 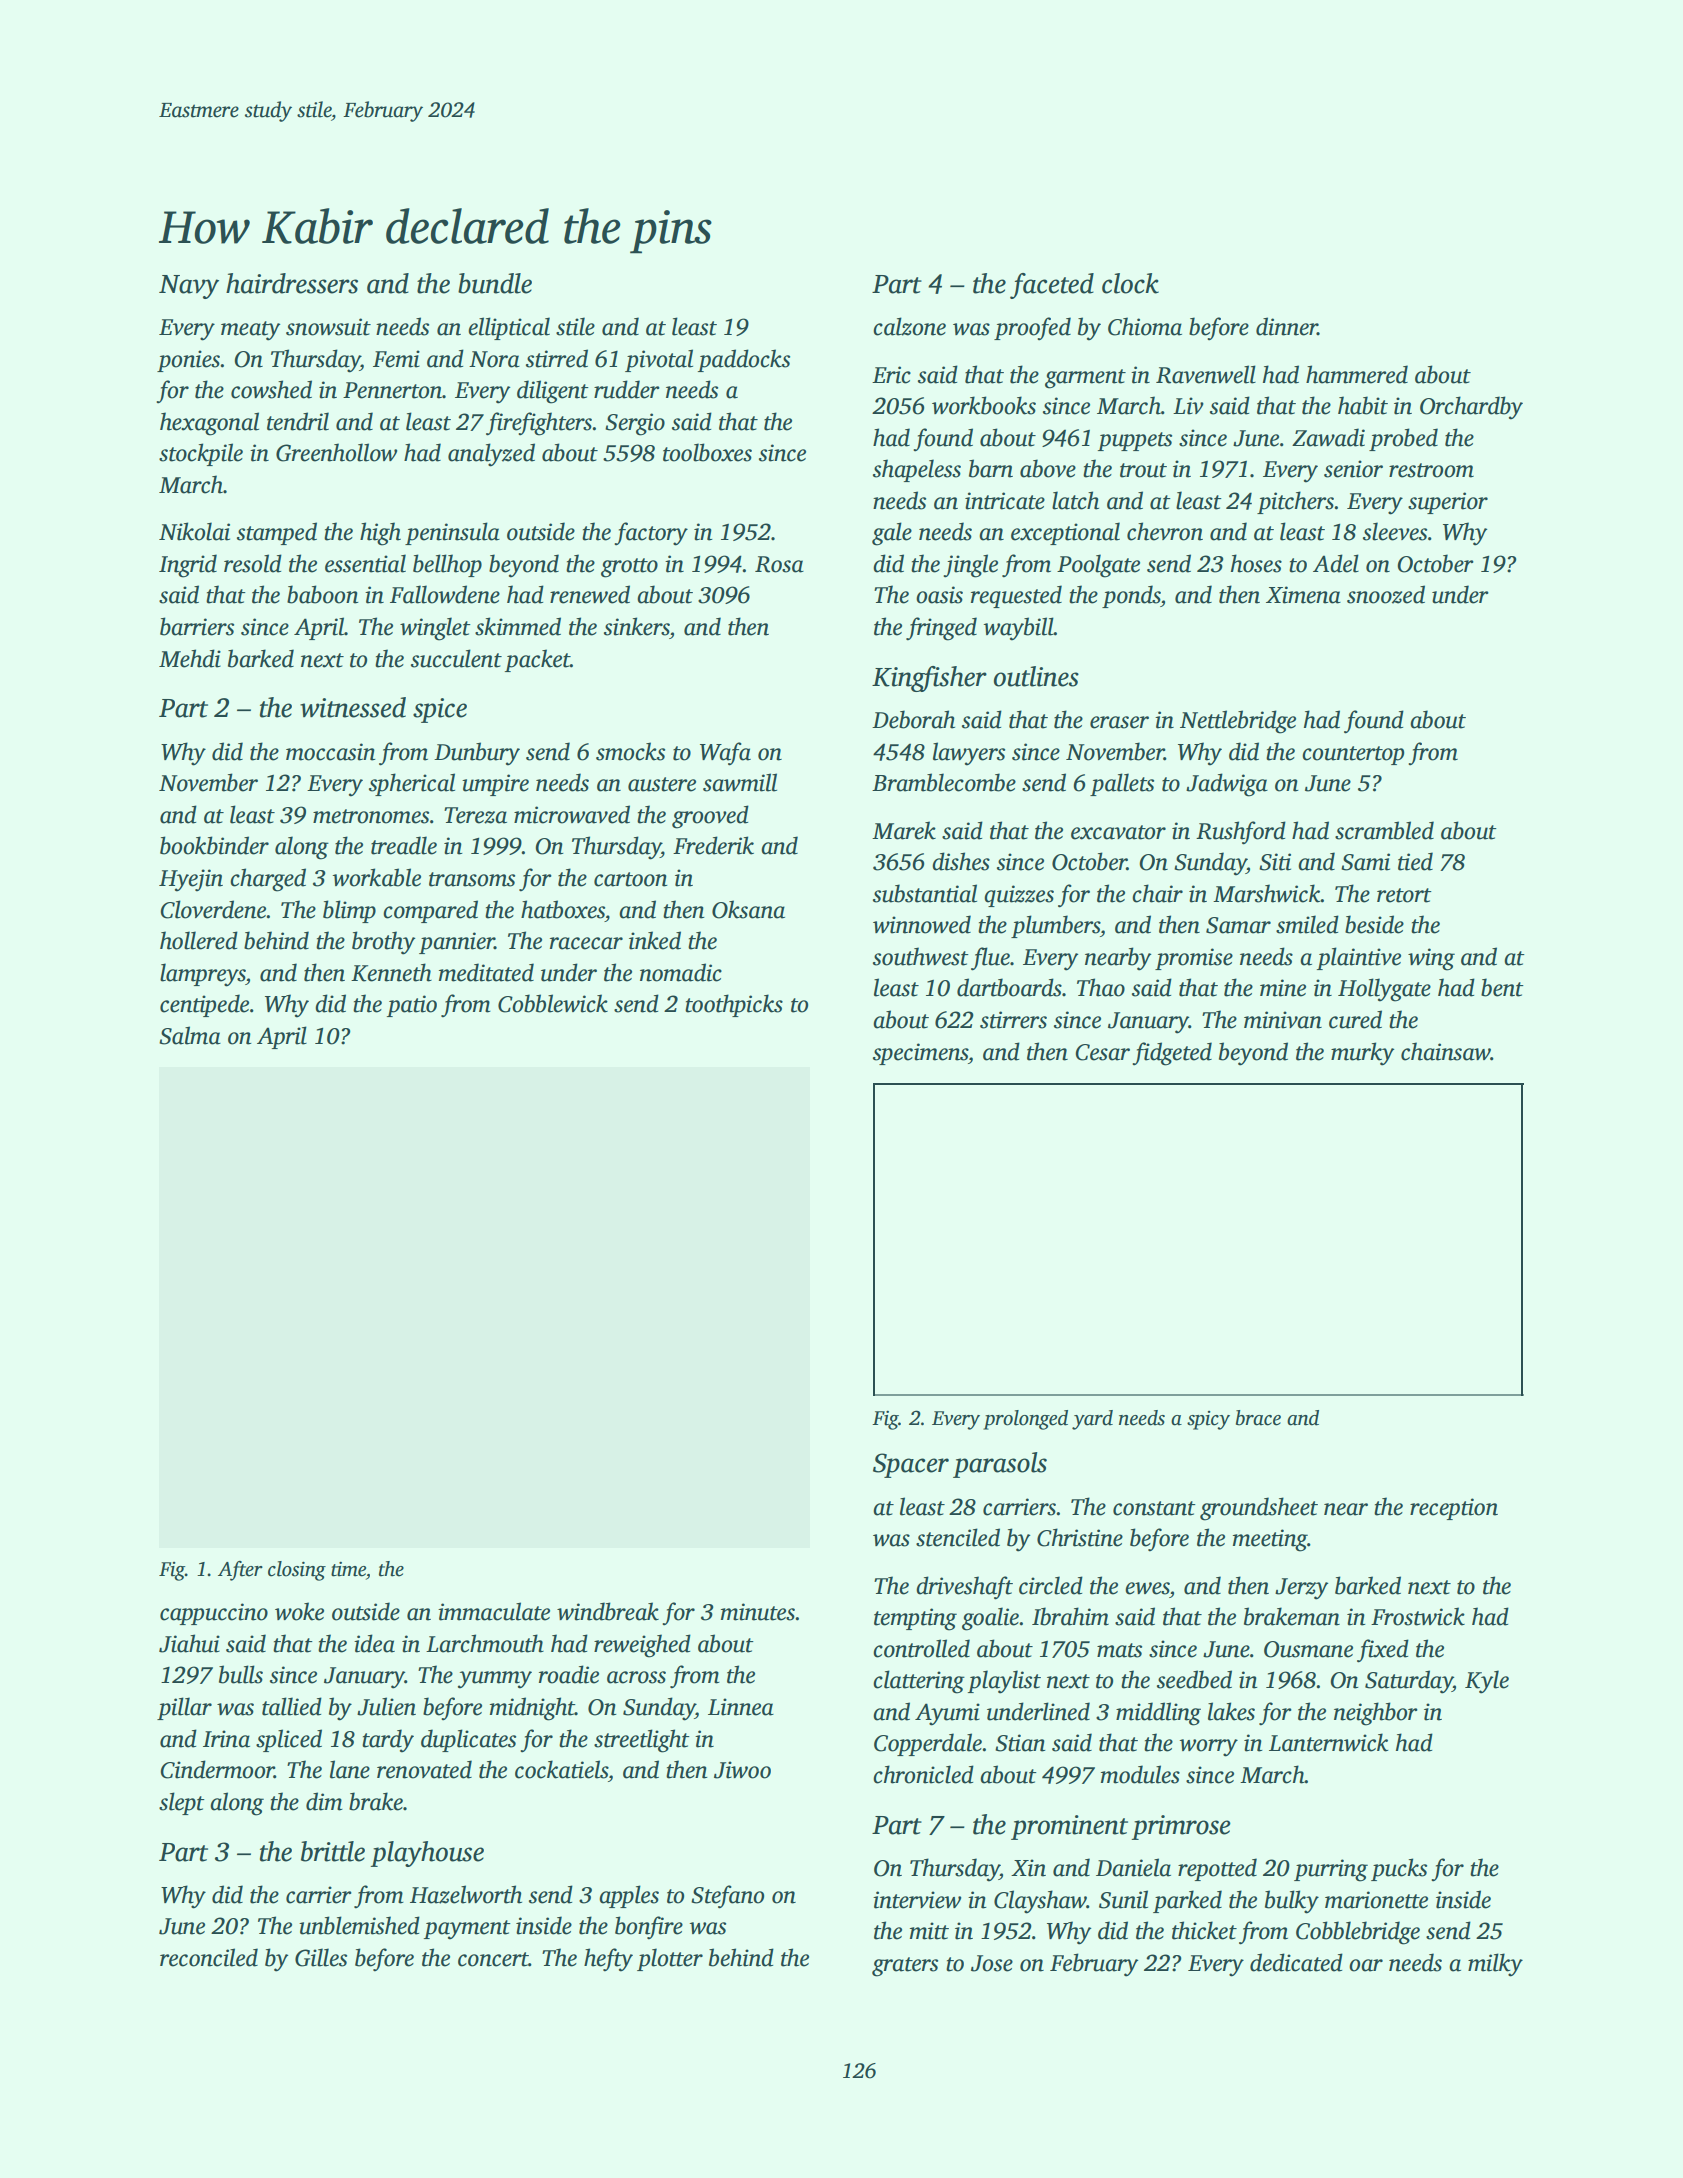 What do you see at coordinates (1025, 1420) in the screenshot?
I see `prolonged` at bounding box center [1025, 1420].
